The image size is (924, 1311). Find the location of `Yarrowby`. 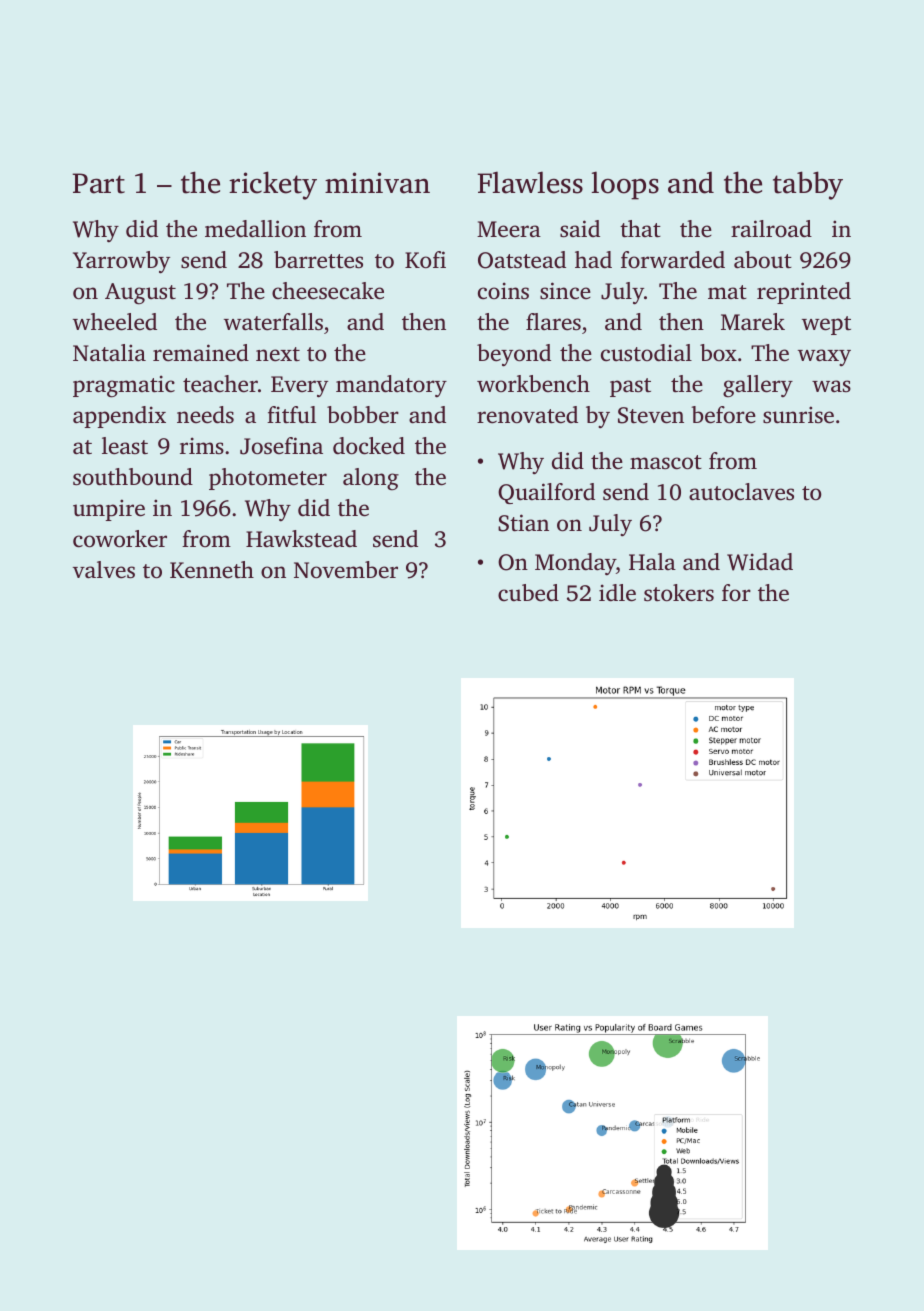

Yarrowby is located at coordinates (121, 262).
